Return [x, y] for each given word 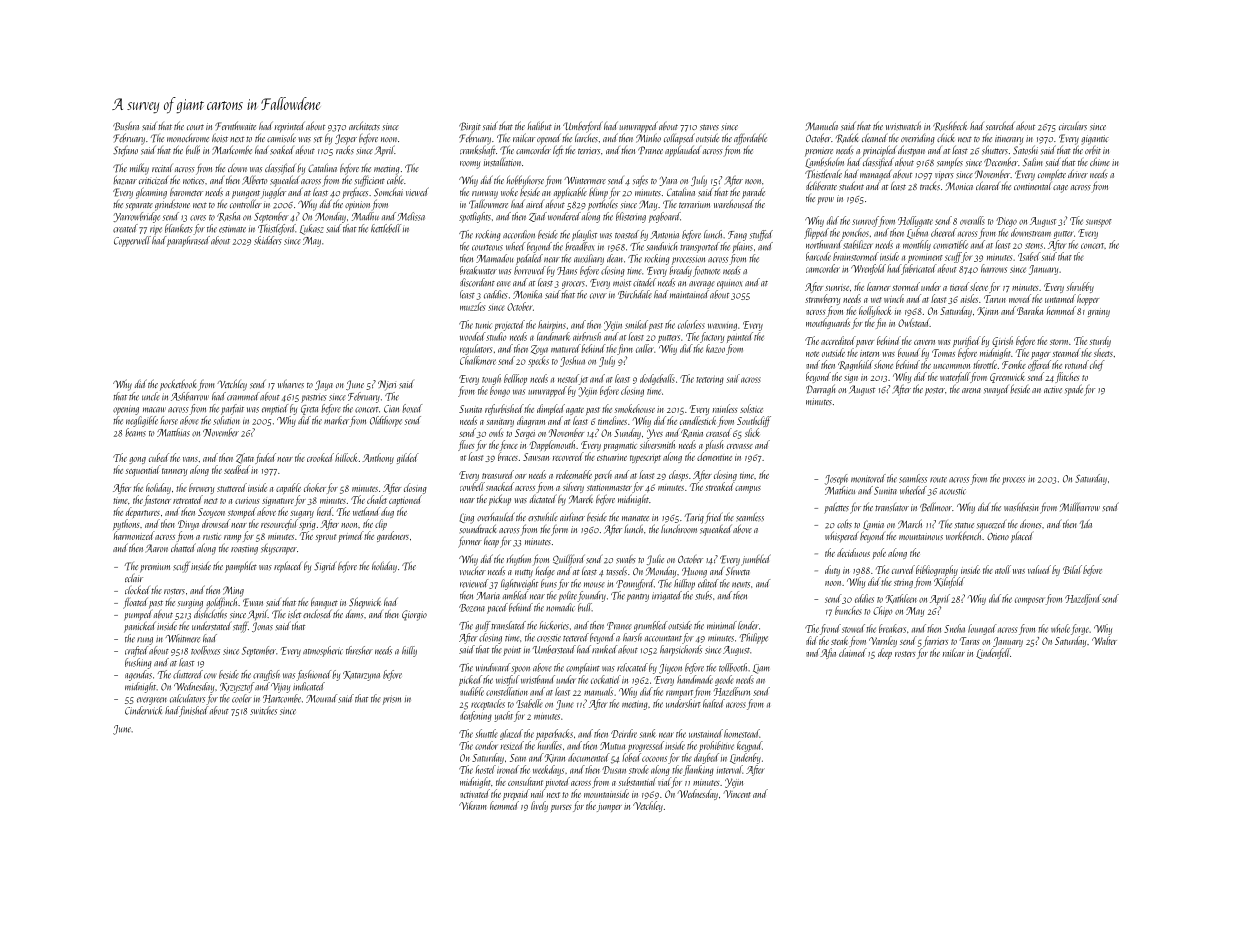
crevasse [740, 446]
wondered [564, 216]
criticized [153, 180]
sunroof [865, 221]
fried [714, 518]
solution [226, 420]
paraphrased [188, 241]
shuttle [486, 733]
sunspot [1099, 223]
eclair [134, 578]
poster [935, 391]
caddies [496, 294]
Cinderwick [143, 710]
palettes [836, 508]
